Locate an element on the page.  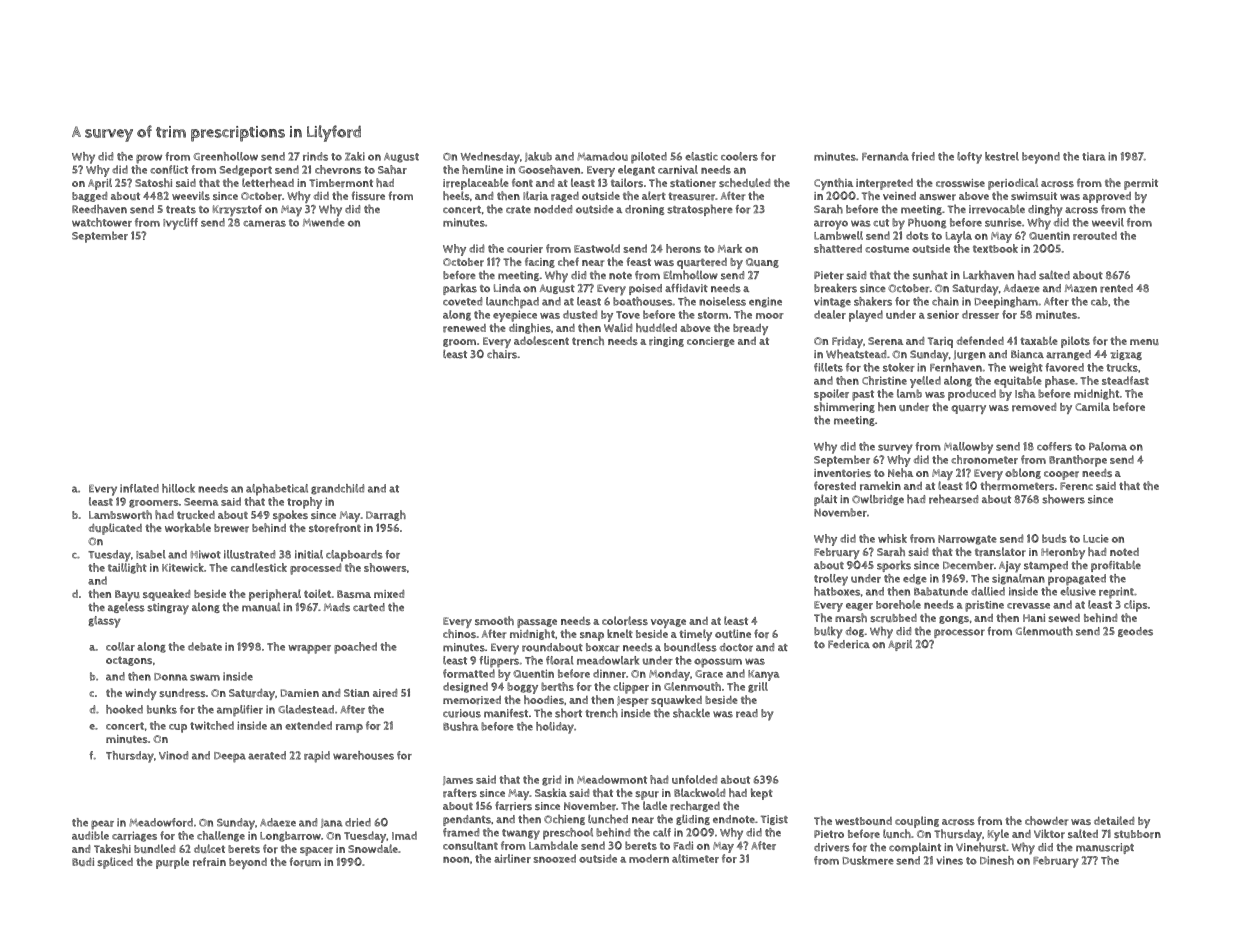
squawked is located at coordinates (676, 701).
